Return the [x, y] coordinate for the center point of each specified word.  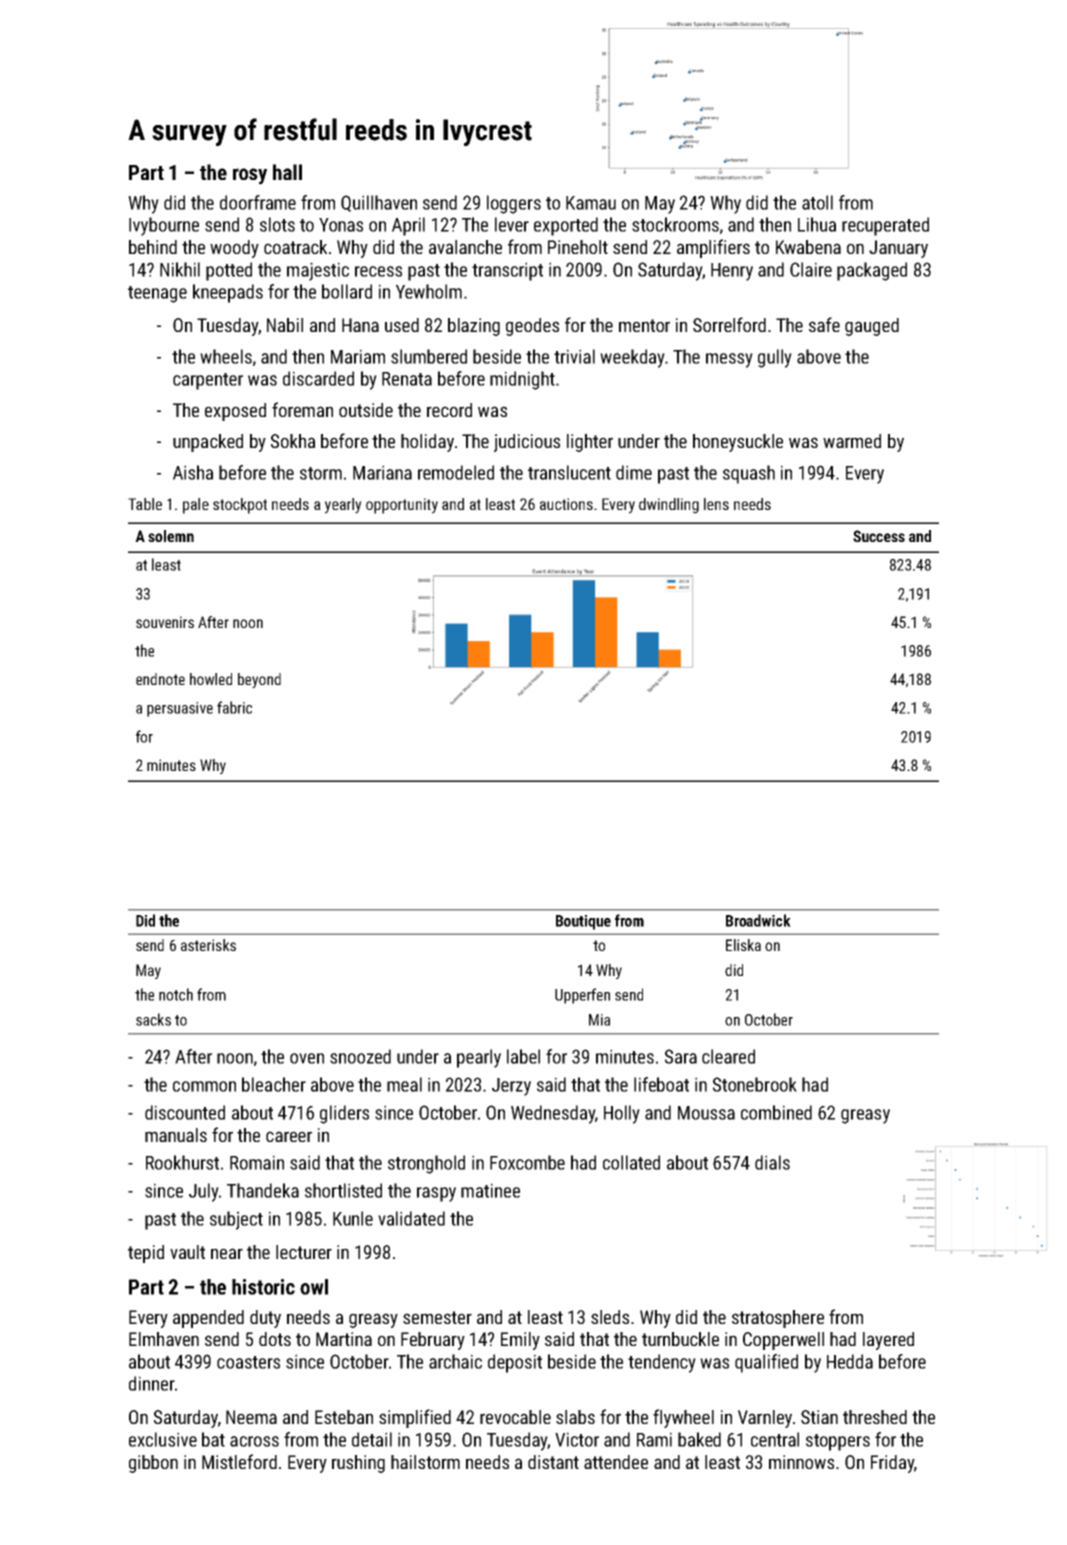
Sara [681, 1056]
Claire [811, 269]
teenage [157, 294]
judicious [527, 443]
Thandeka [263, 1190]
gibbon [153, 1464]
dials [772, 1162]
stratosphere [778, 1319]
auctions [566, 504]
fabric [234, 707]
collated [631, 1162]
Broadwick [758, 920]
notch [176, 994]
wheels [226, 356]
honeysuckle [738, 443]
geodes [532, 327]
